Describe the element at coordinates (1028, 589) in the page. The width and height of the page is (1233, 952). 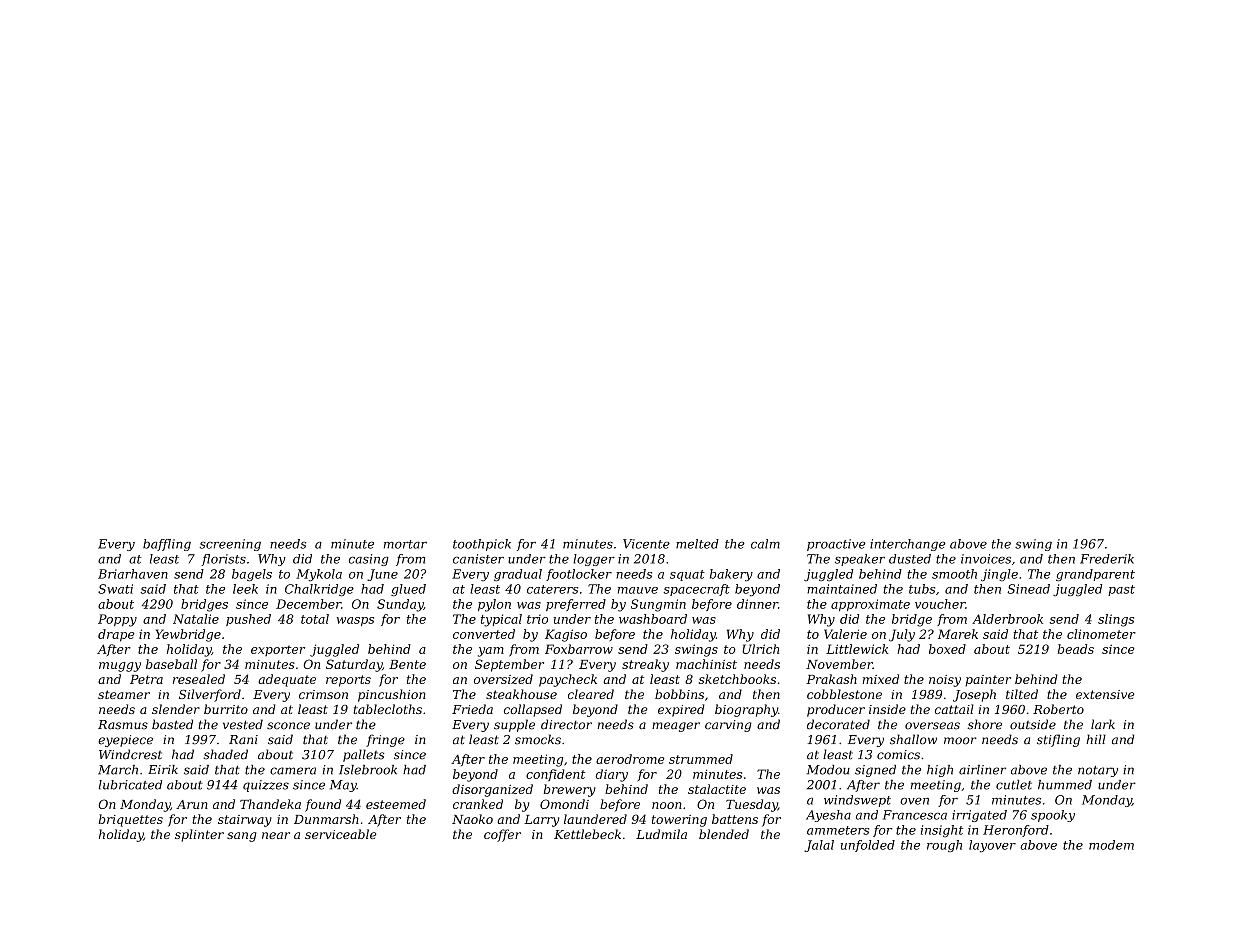
I see `Sinead` at that location.
